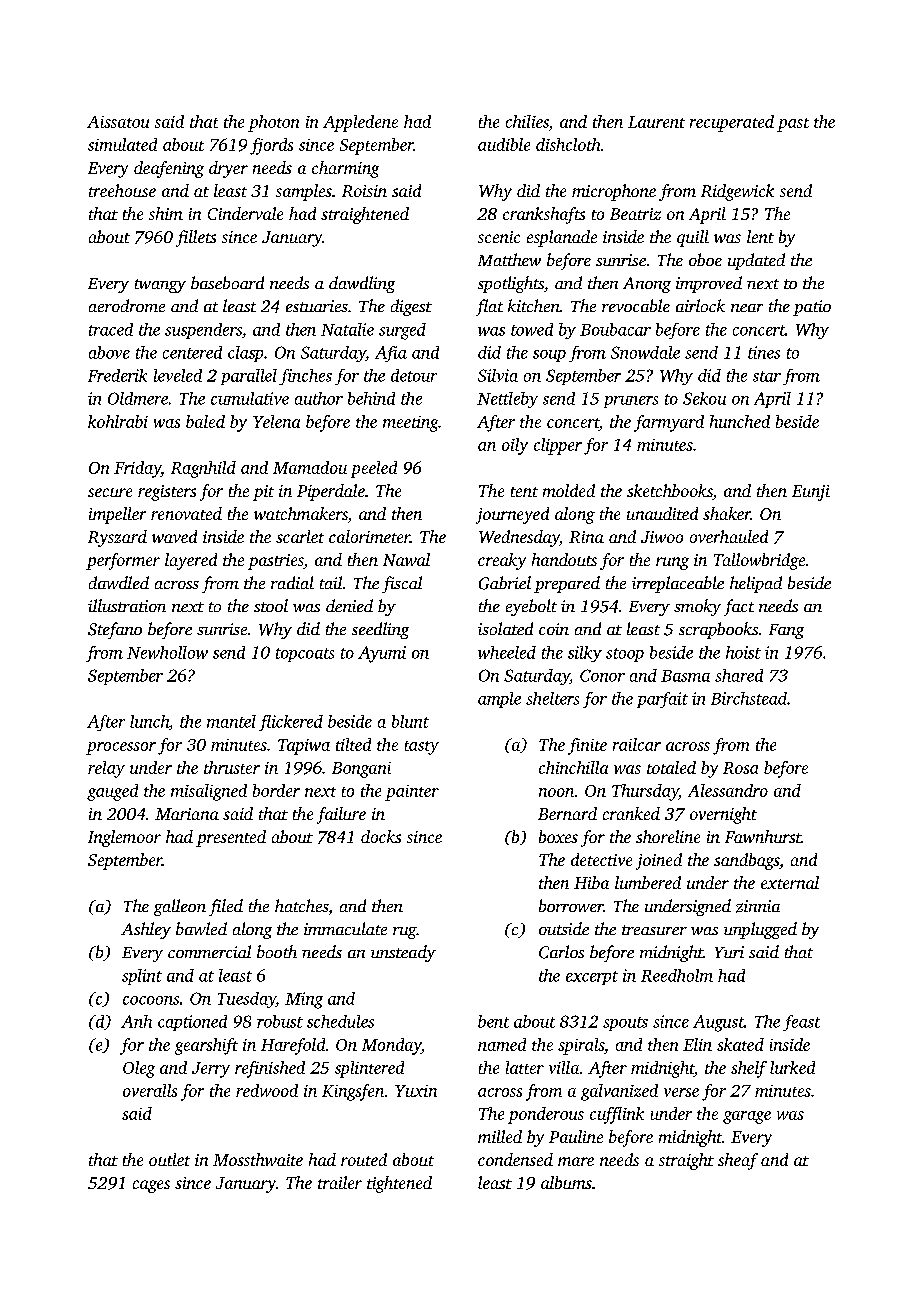 The image size is (924, 1308). What do you see at coordinates (656, 122) in the page?
I see `Laurent` at bounding box center [656, 122].
